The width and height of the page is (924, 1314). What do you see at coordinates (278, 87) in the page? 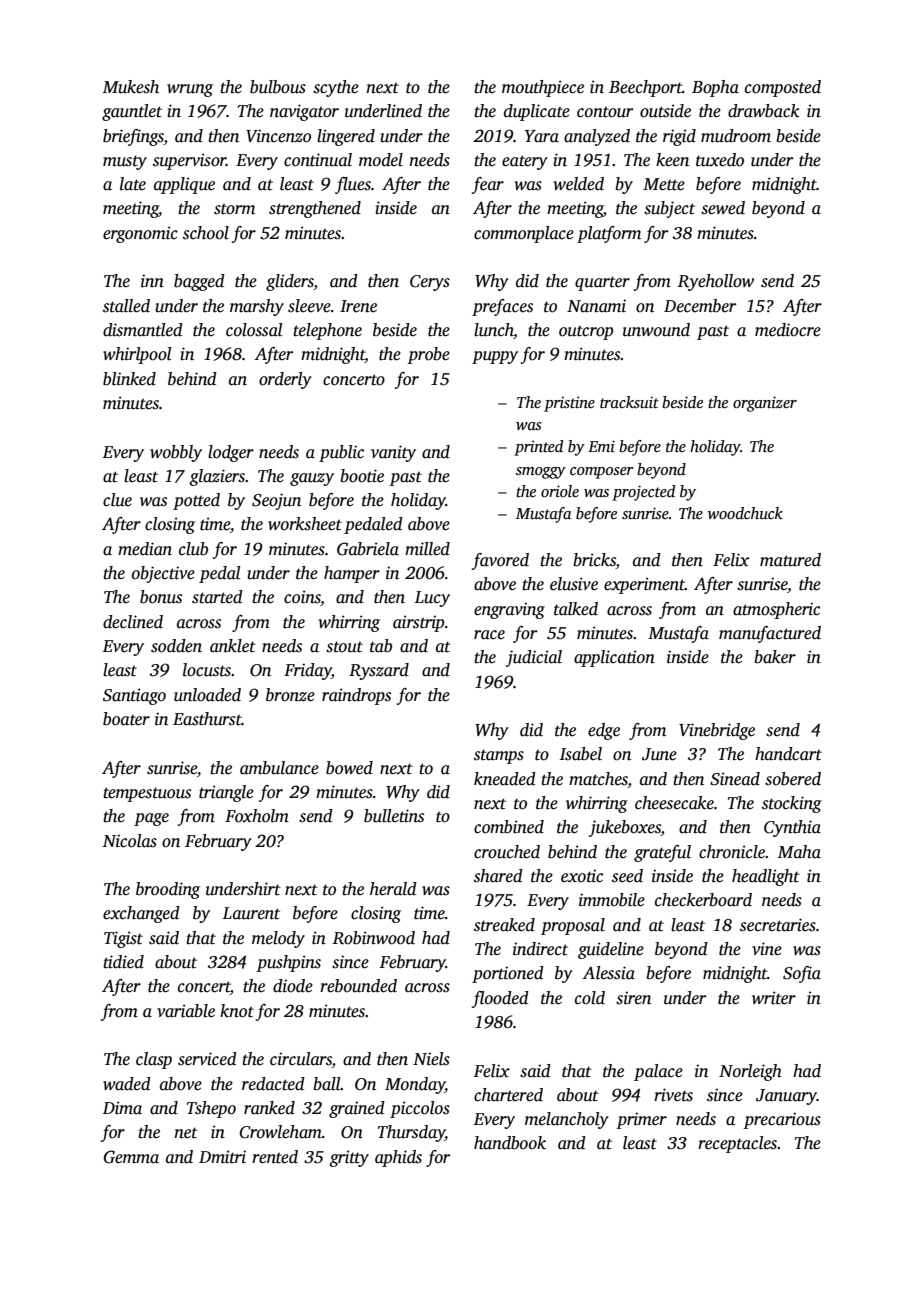
I see `bulbous` at bounding box center [278, 87].
